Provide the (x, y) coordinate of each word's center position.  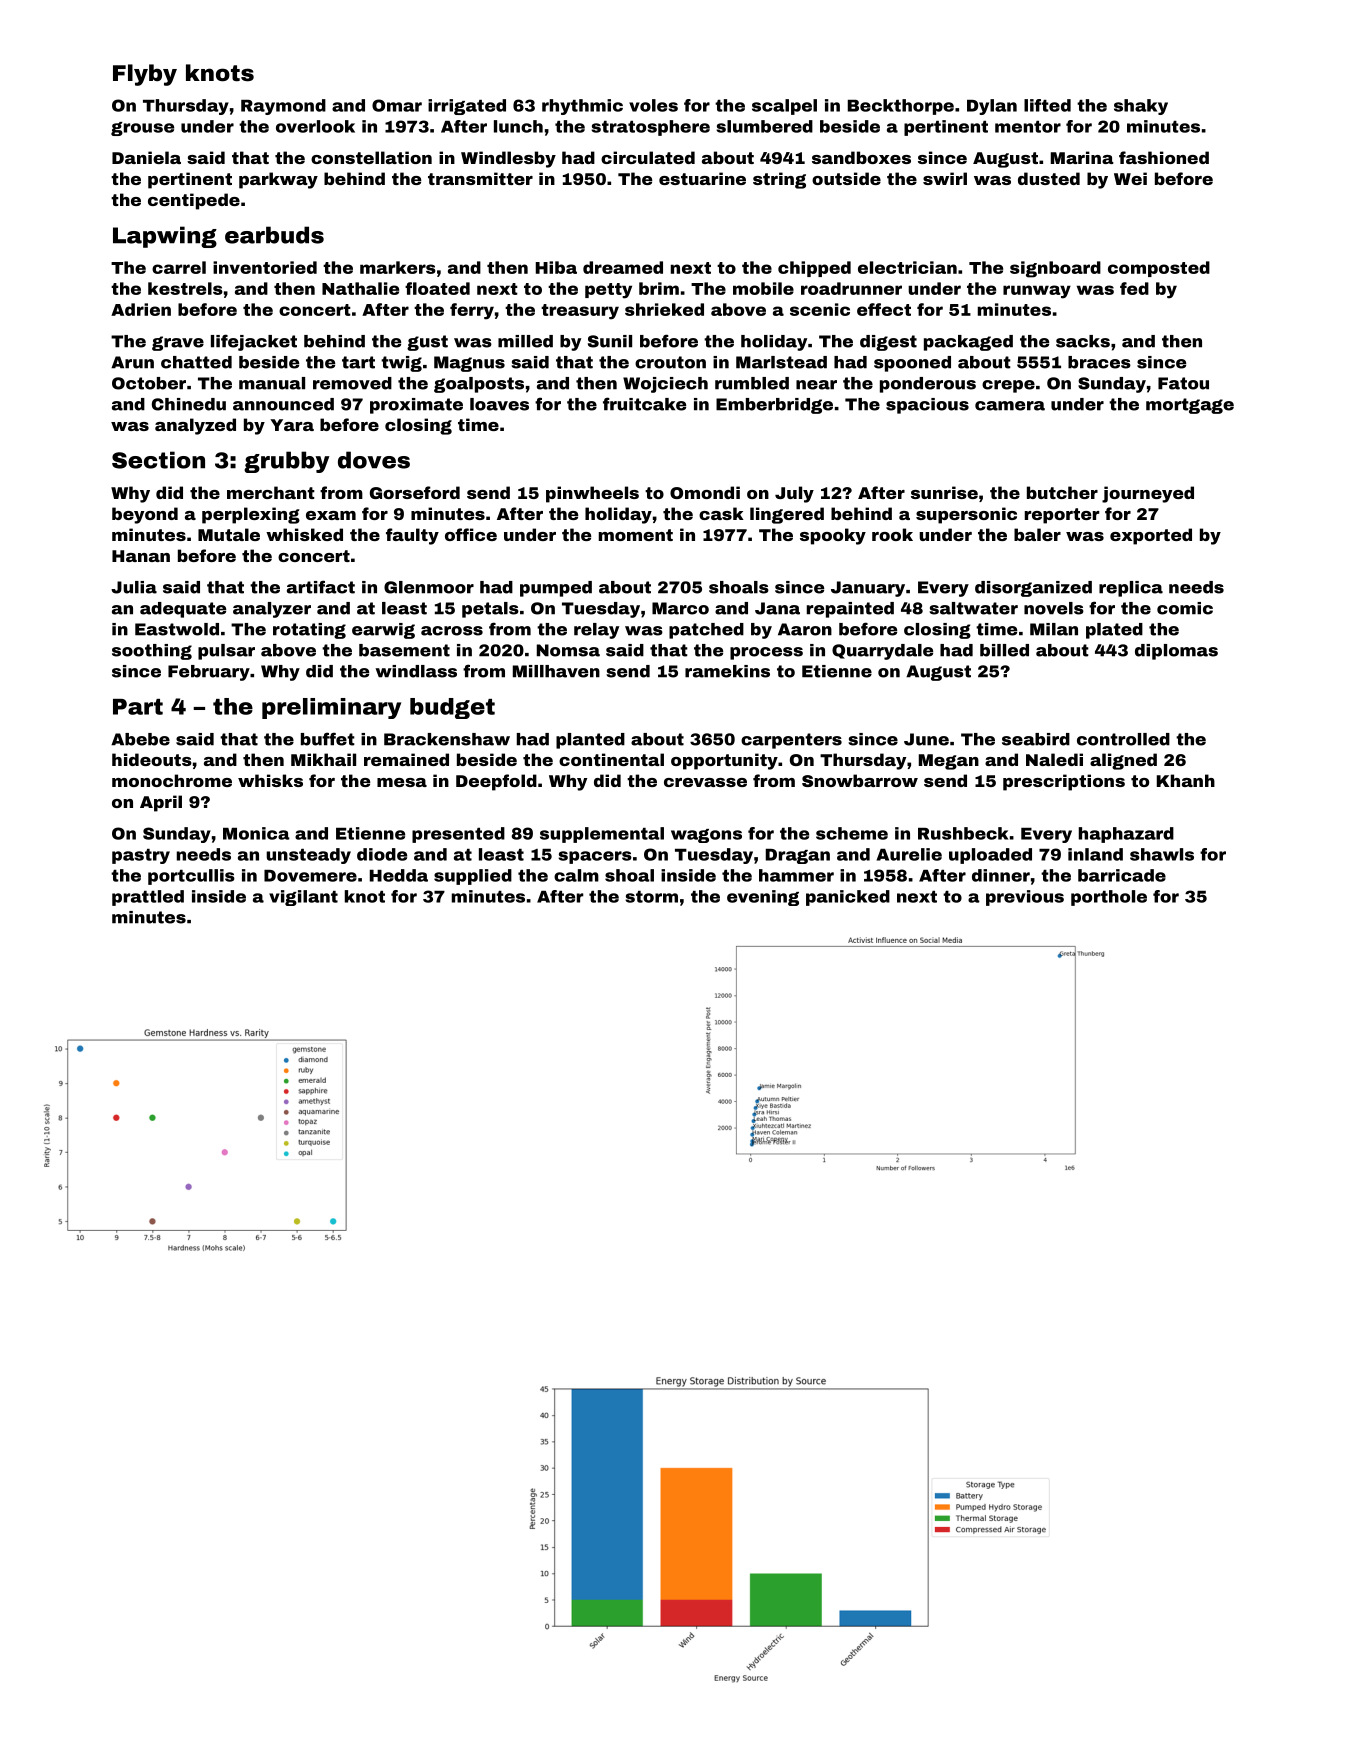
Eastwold (177, 629)
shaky (1141, 107)
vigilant (303, 898)
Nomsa (568, 650)
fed (1134, 288)
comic (1185, 608)
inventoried (265, 267)
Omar (397, 105)
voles (653, 105)
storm (651, 897)
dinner (1001, 875)
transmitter (480, 178)
